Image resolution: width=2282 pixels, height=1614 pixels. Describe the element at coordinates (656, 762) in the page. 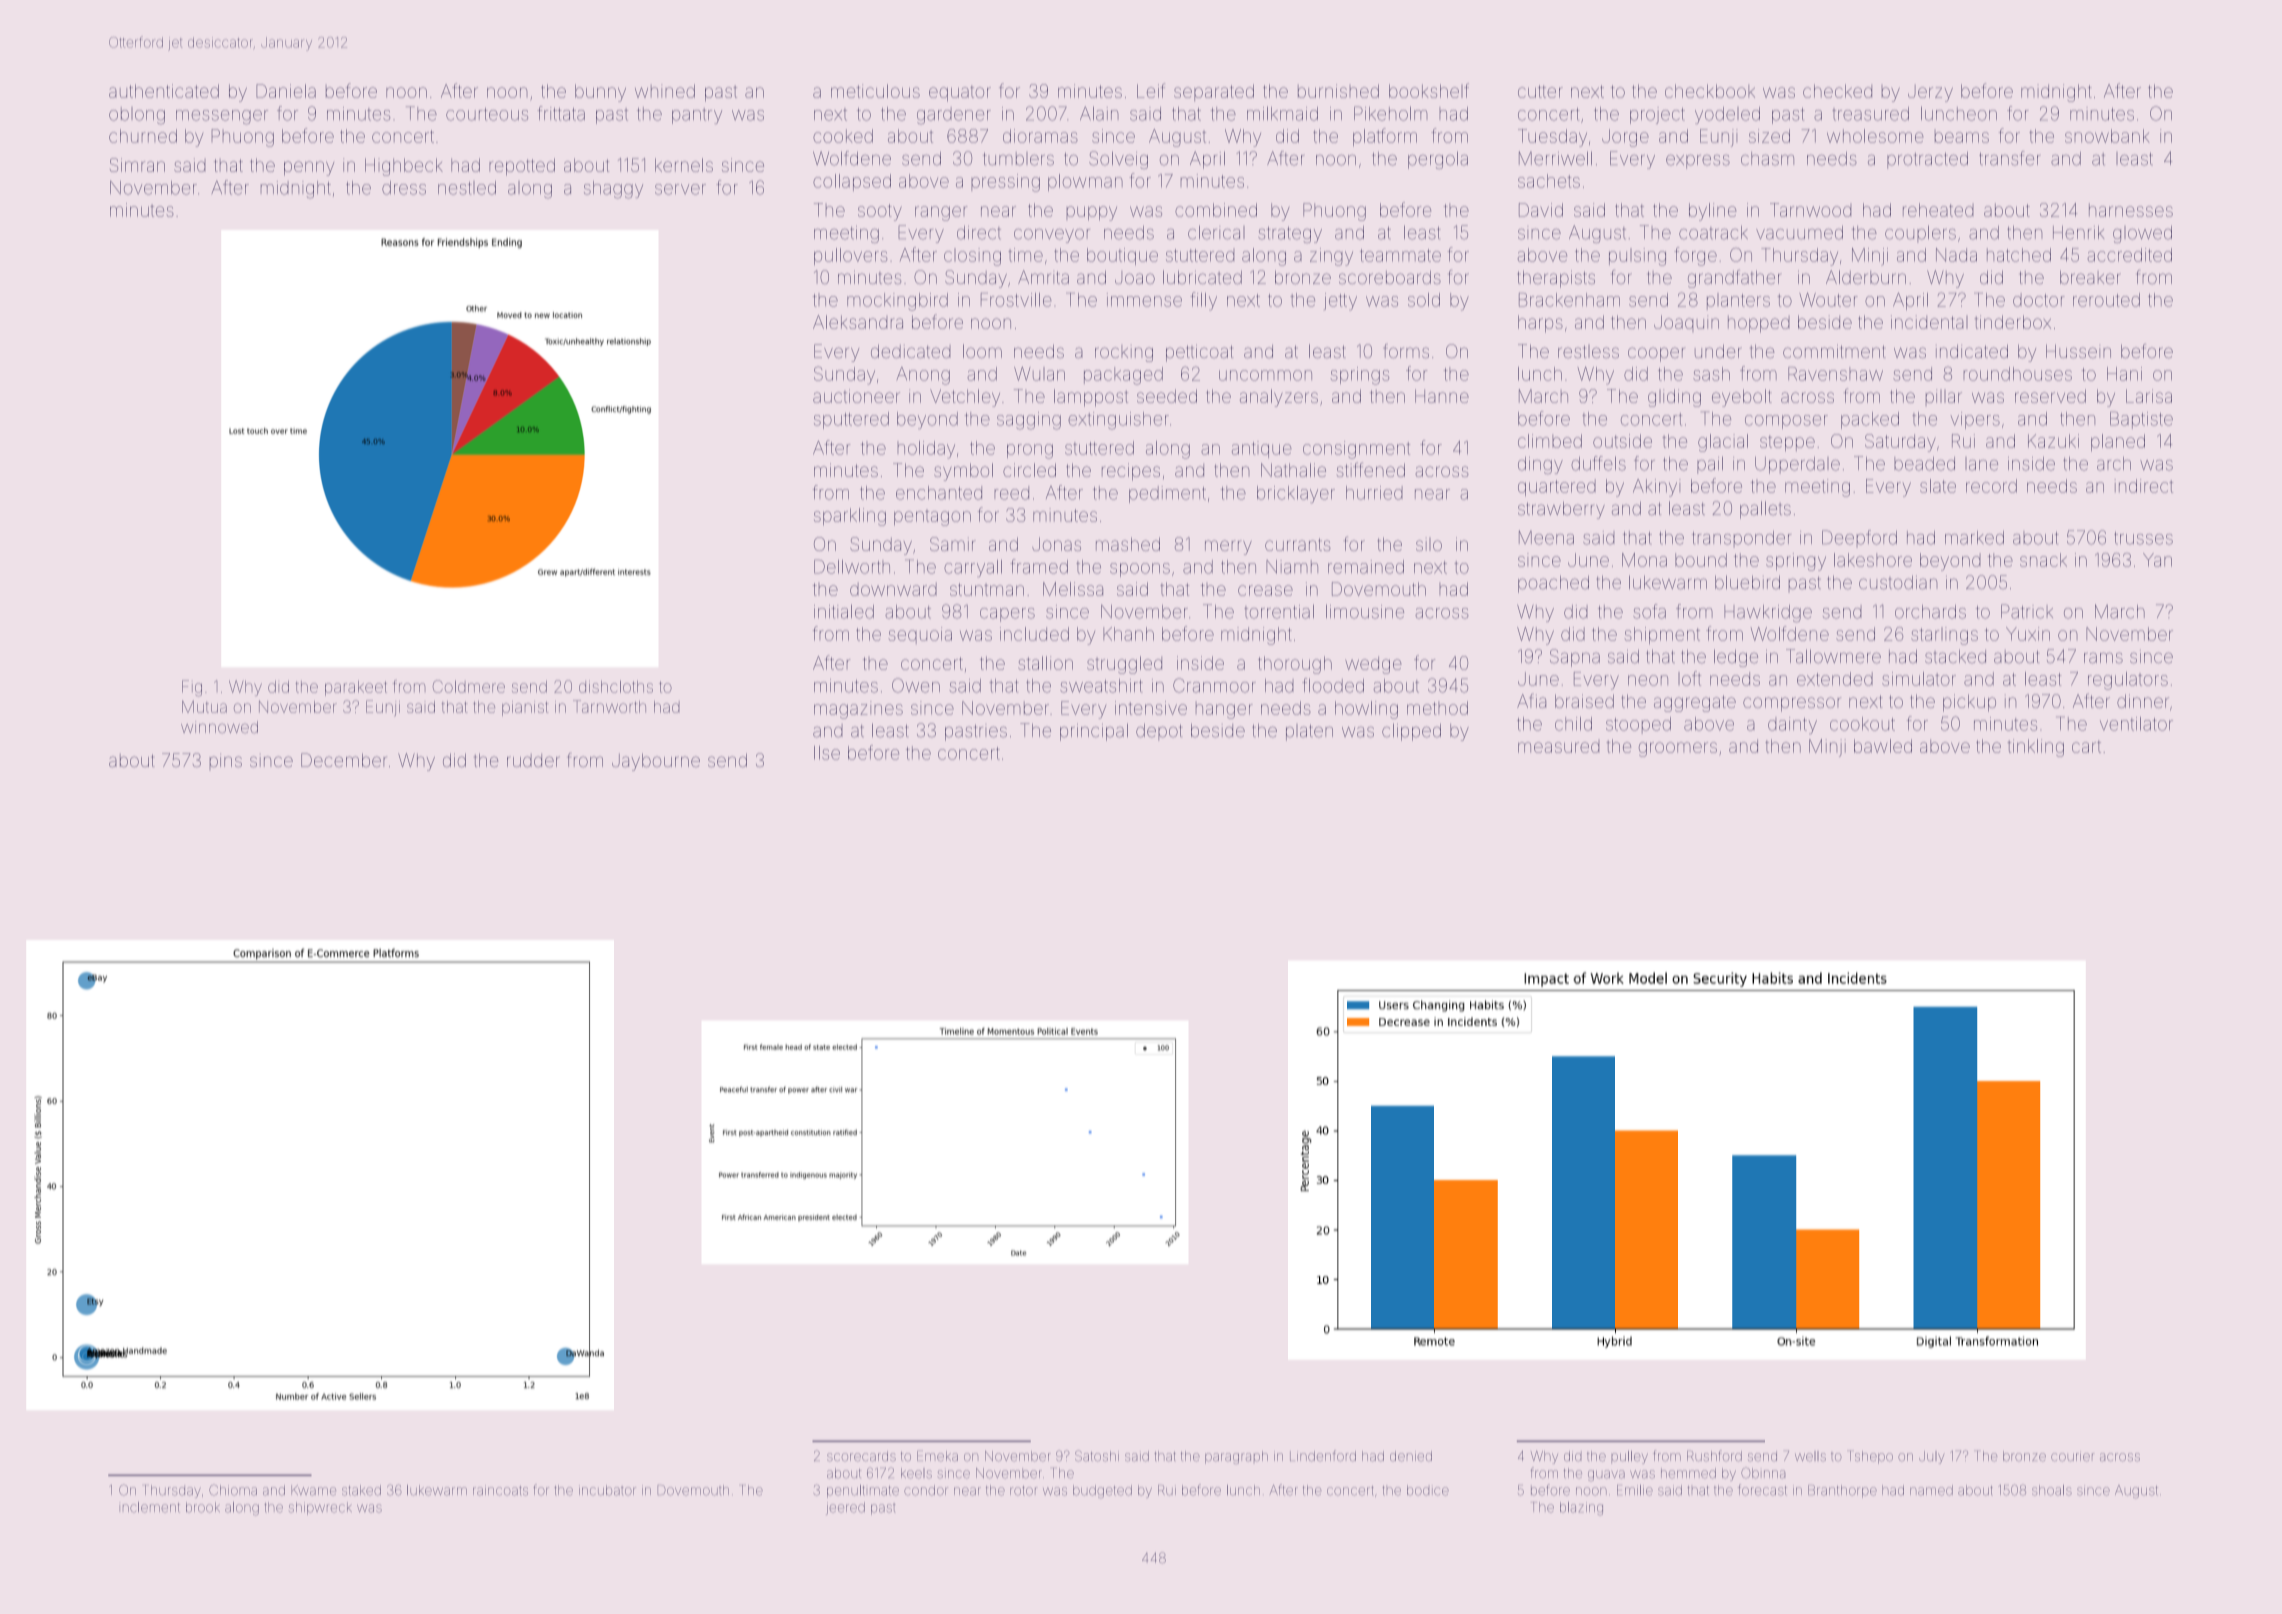

I see `Jaybourne` at that location.
